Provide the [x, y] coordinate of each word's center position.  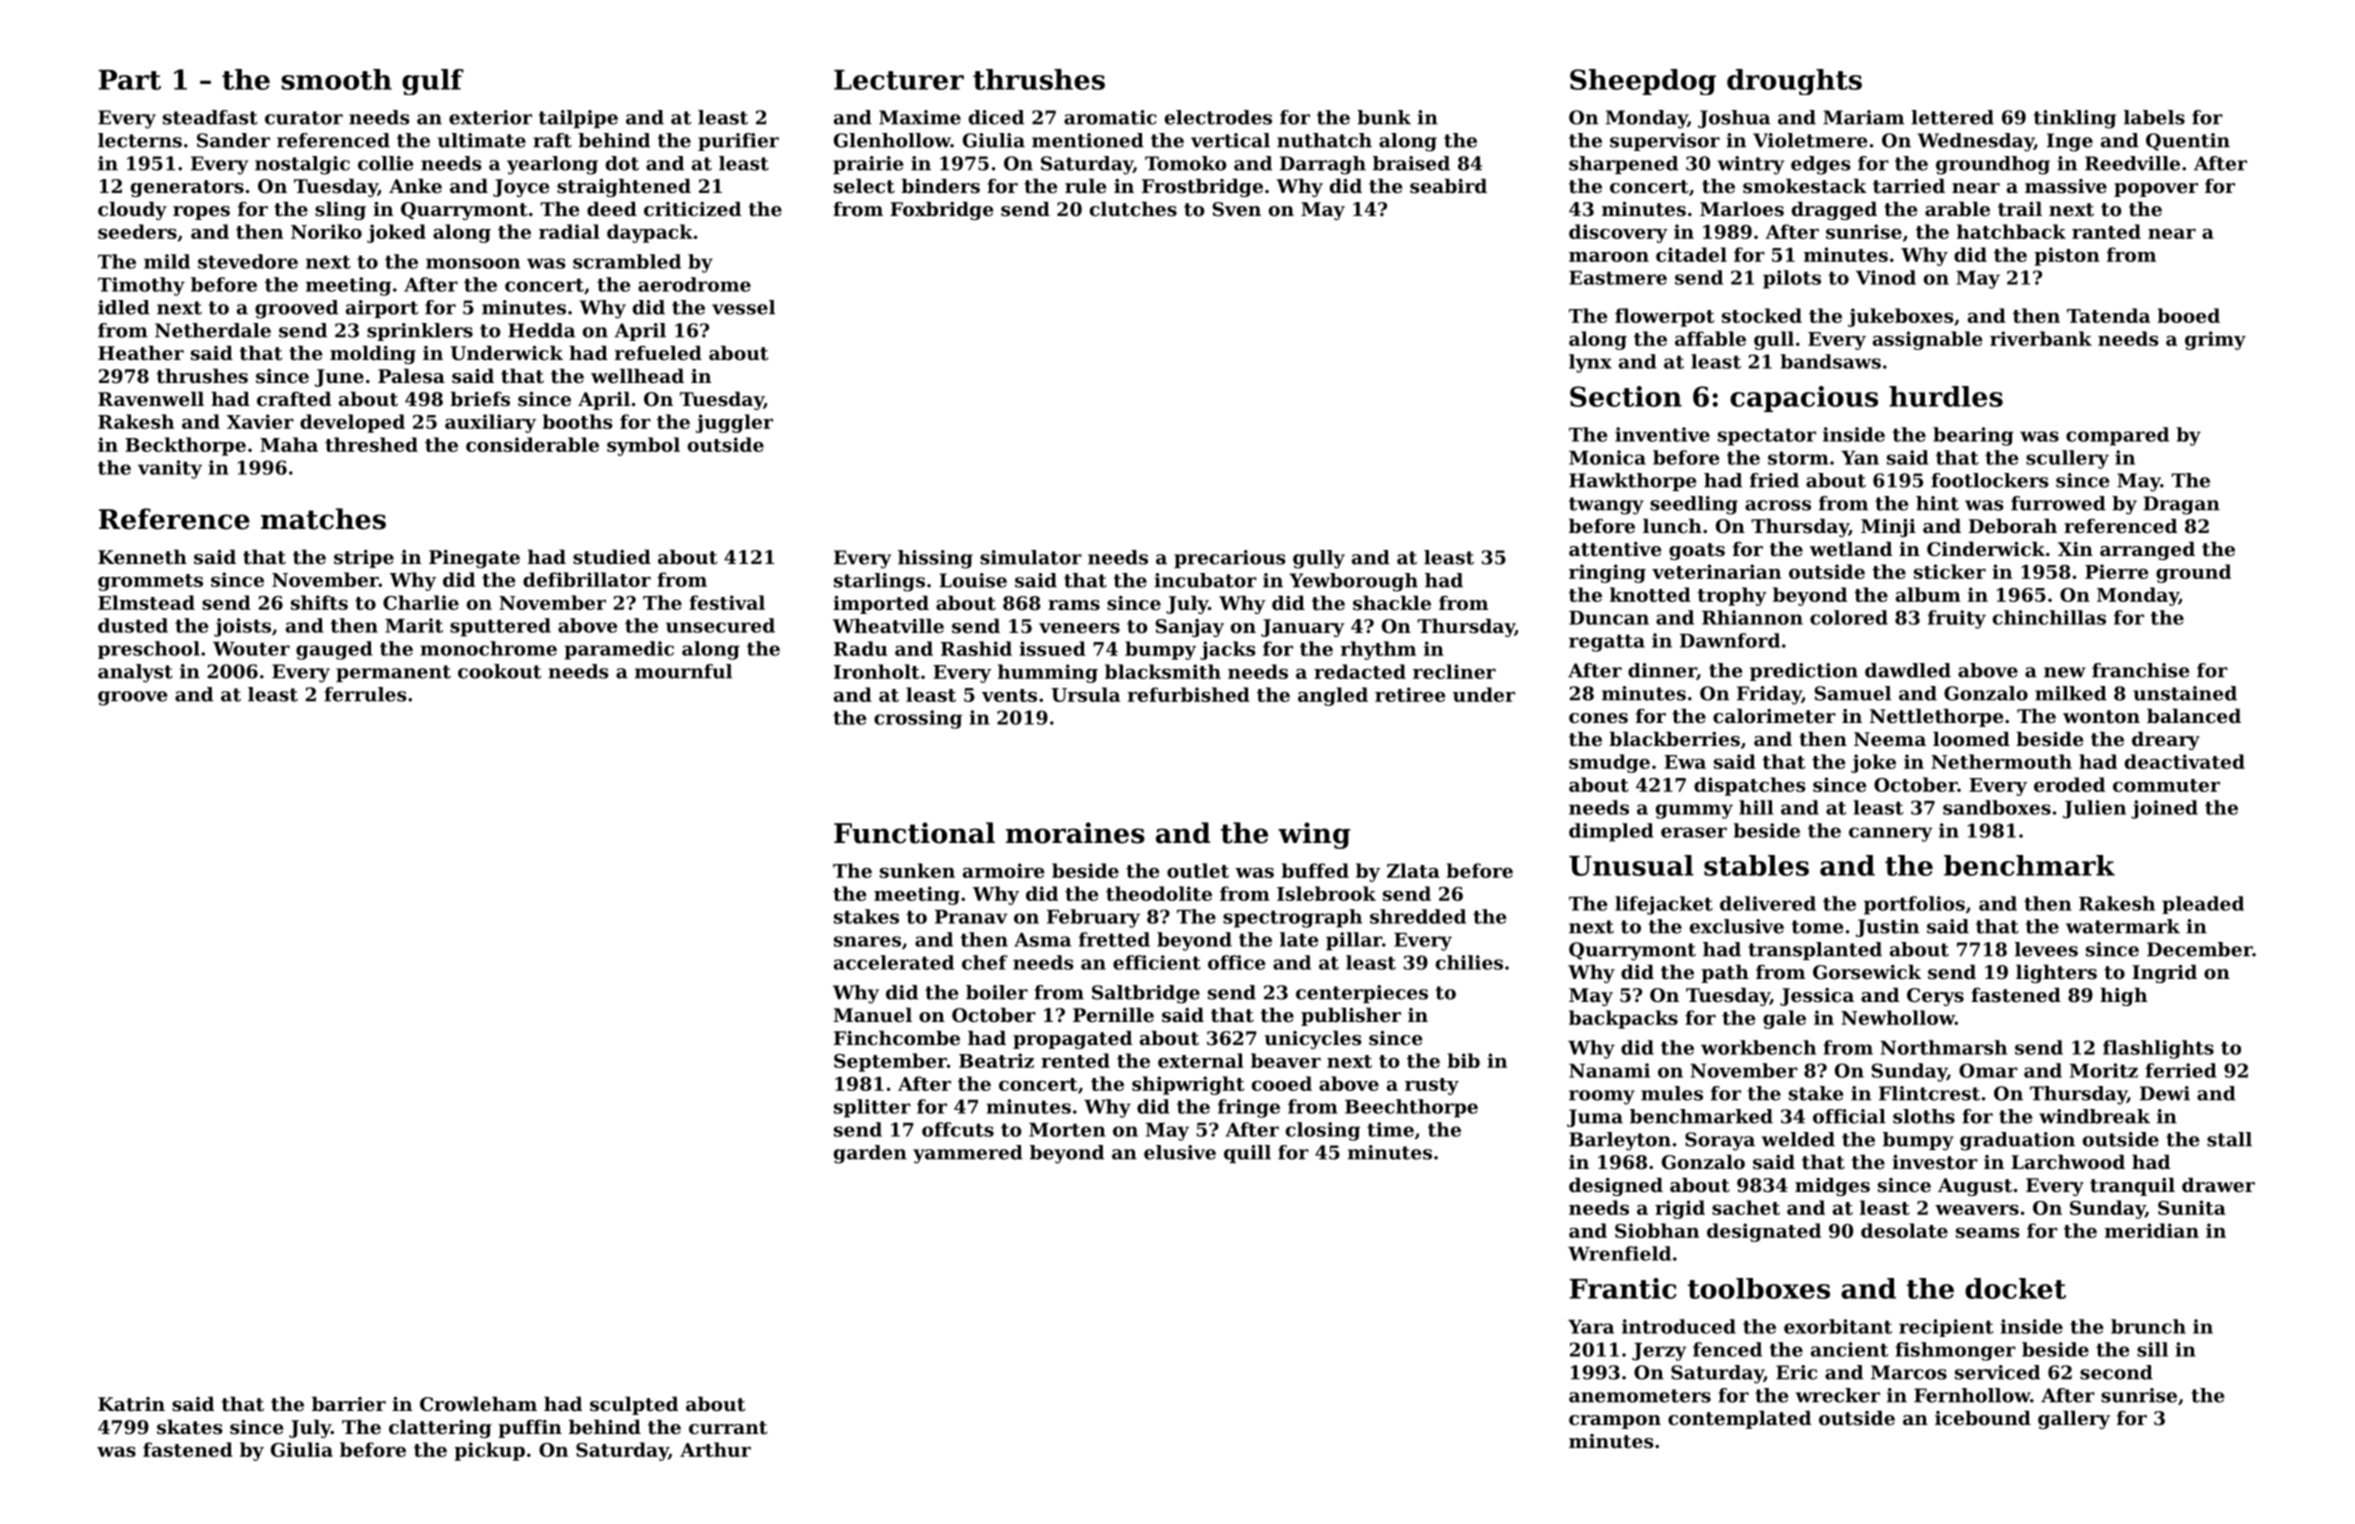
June [339, 378]
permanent [393, 673]
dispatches [1749, 786]
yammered [968, 1154]
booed [2189, 315]
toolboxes [1759, 1288]
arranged [2147, 550]
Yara [1591, 1327]
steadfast [210, 117]
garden [870, 1154]
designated [1764, 1232]
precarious [1230, 559]
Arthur [715, 1449]
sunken [917, 870]
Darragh [1323, 165]
